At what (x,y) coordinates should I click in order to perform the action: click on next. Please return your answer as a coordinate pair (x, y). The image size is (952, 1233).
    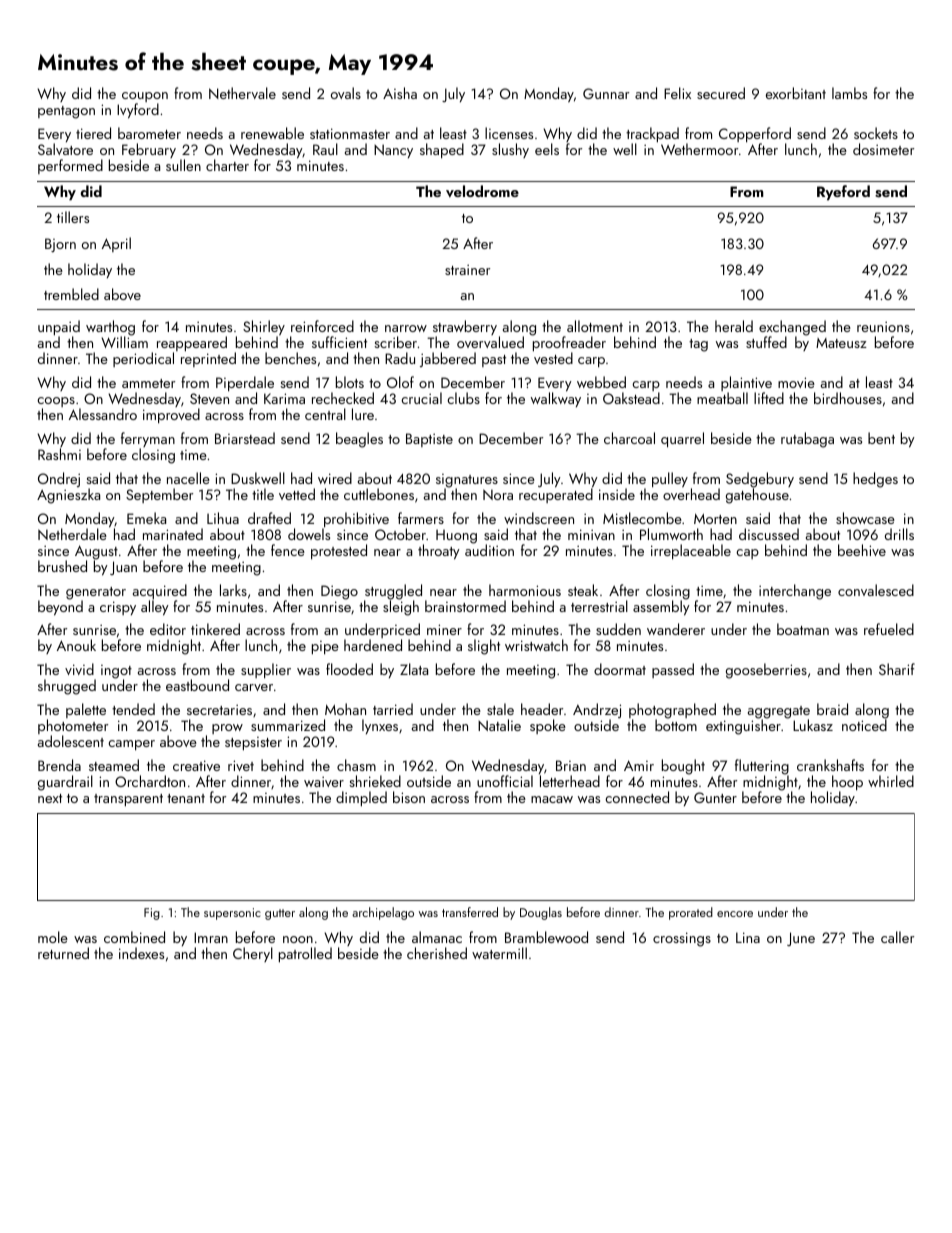
    Looking at the image, I should click on (50, 798).
